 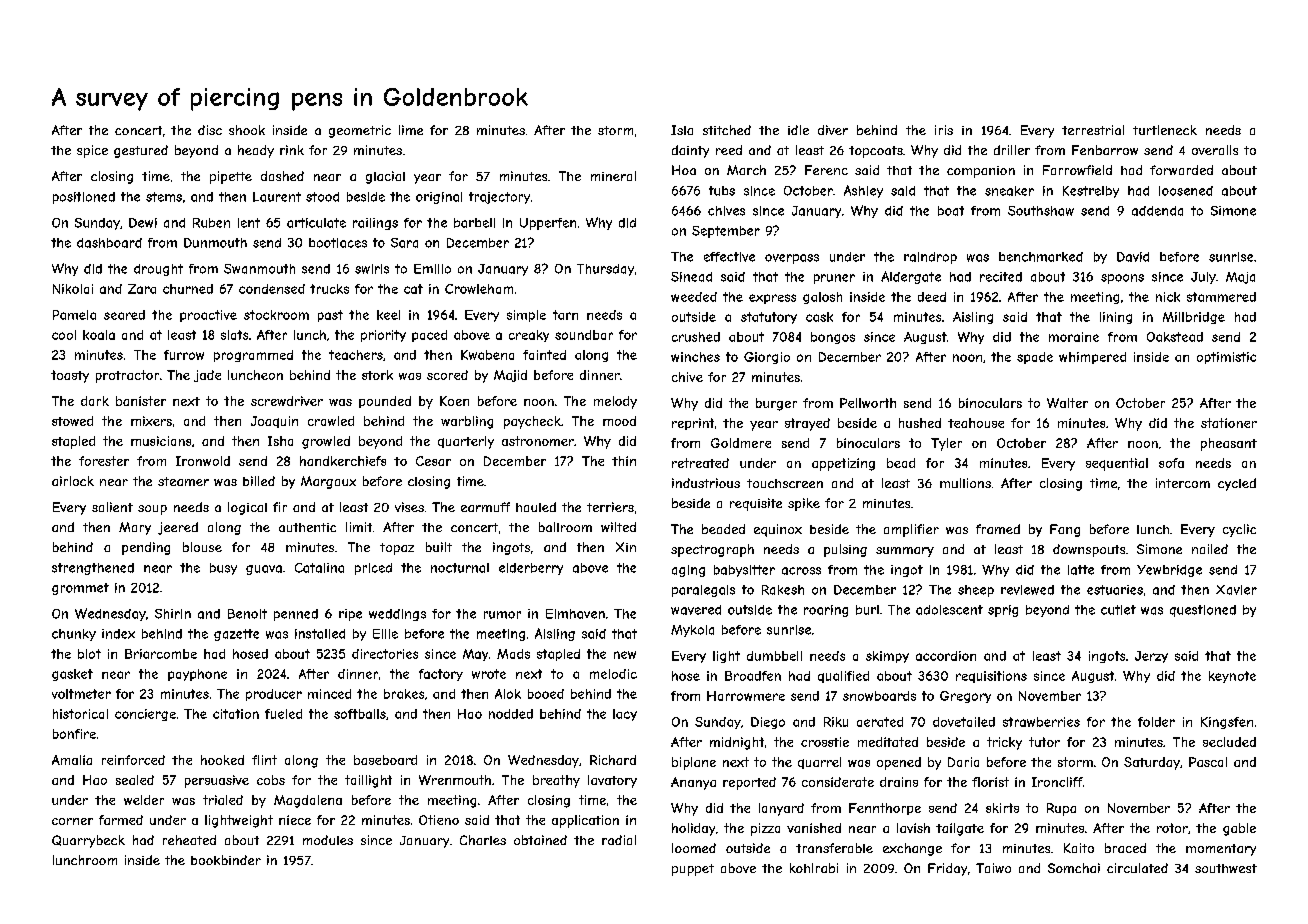 What do you see at coordinates (605, 270) in the screenshot?
I see `Thursday` at bounding box center [605, 270].
